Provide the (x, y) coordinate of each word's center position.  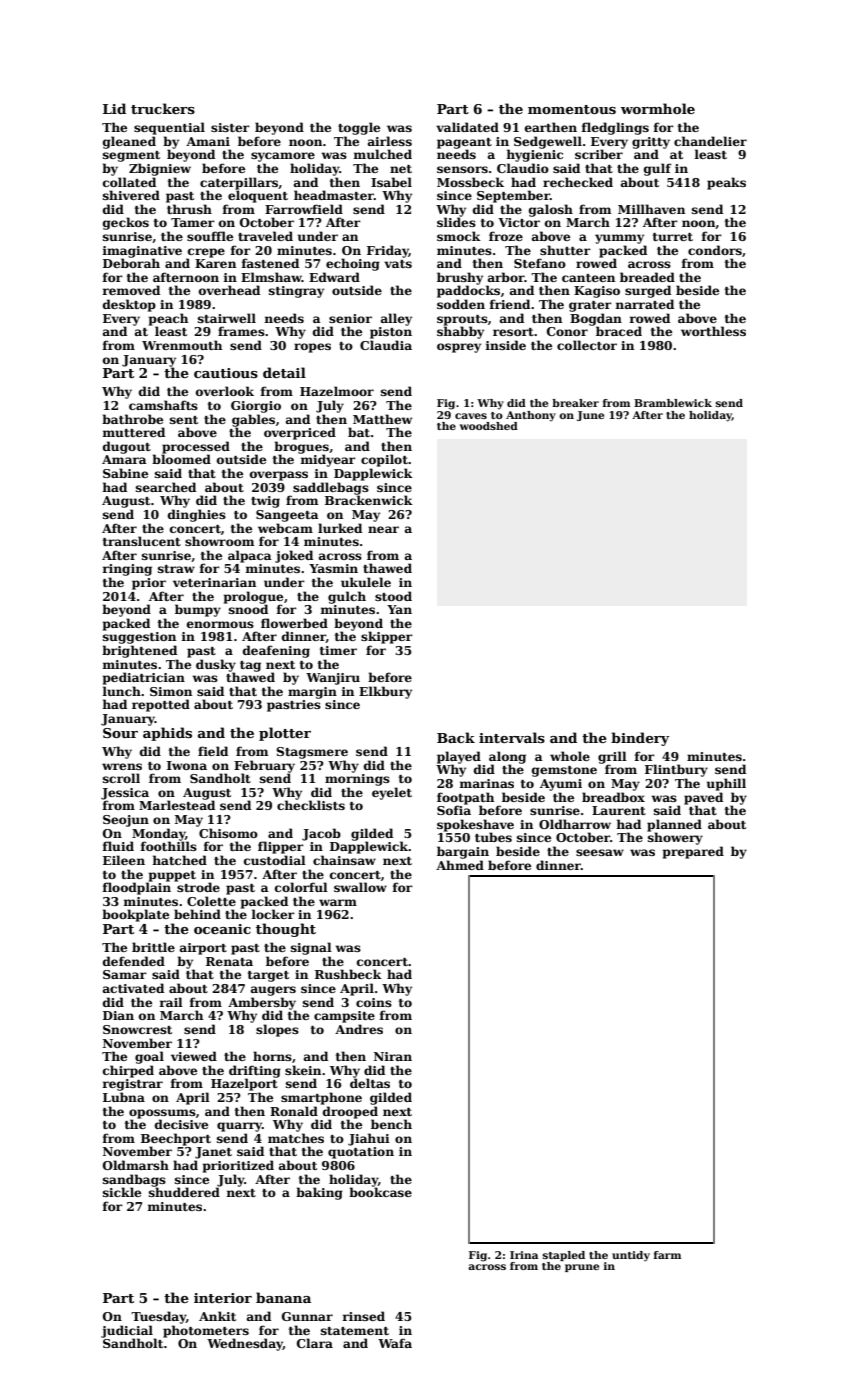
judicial (127, 1331)
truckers (163, 108)
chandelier (710, 141)
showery (675, 838)
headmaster (334, 195)
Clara (315, 1343)
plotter (285, 734)
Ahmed (460, 865)
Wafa (395, 1343)
